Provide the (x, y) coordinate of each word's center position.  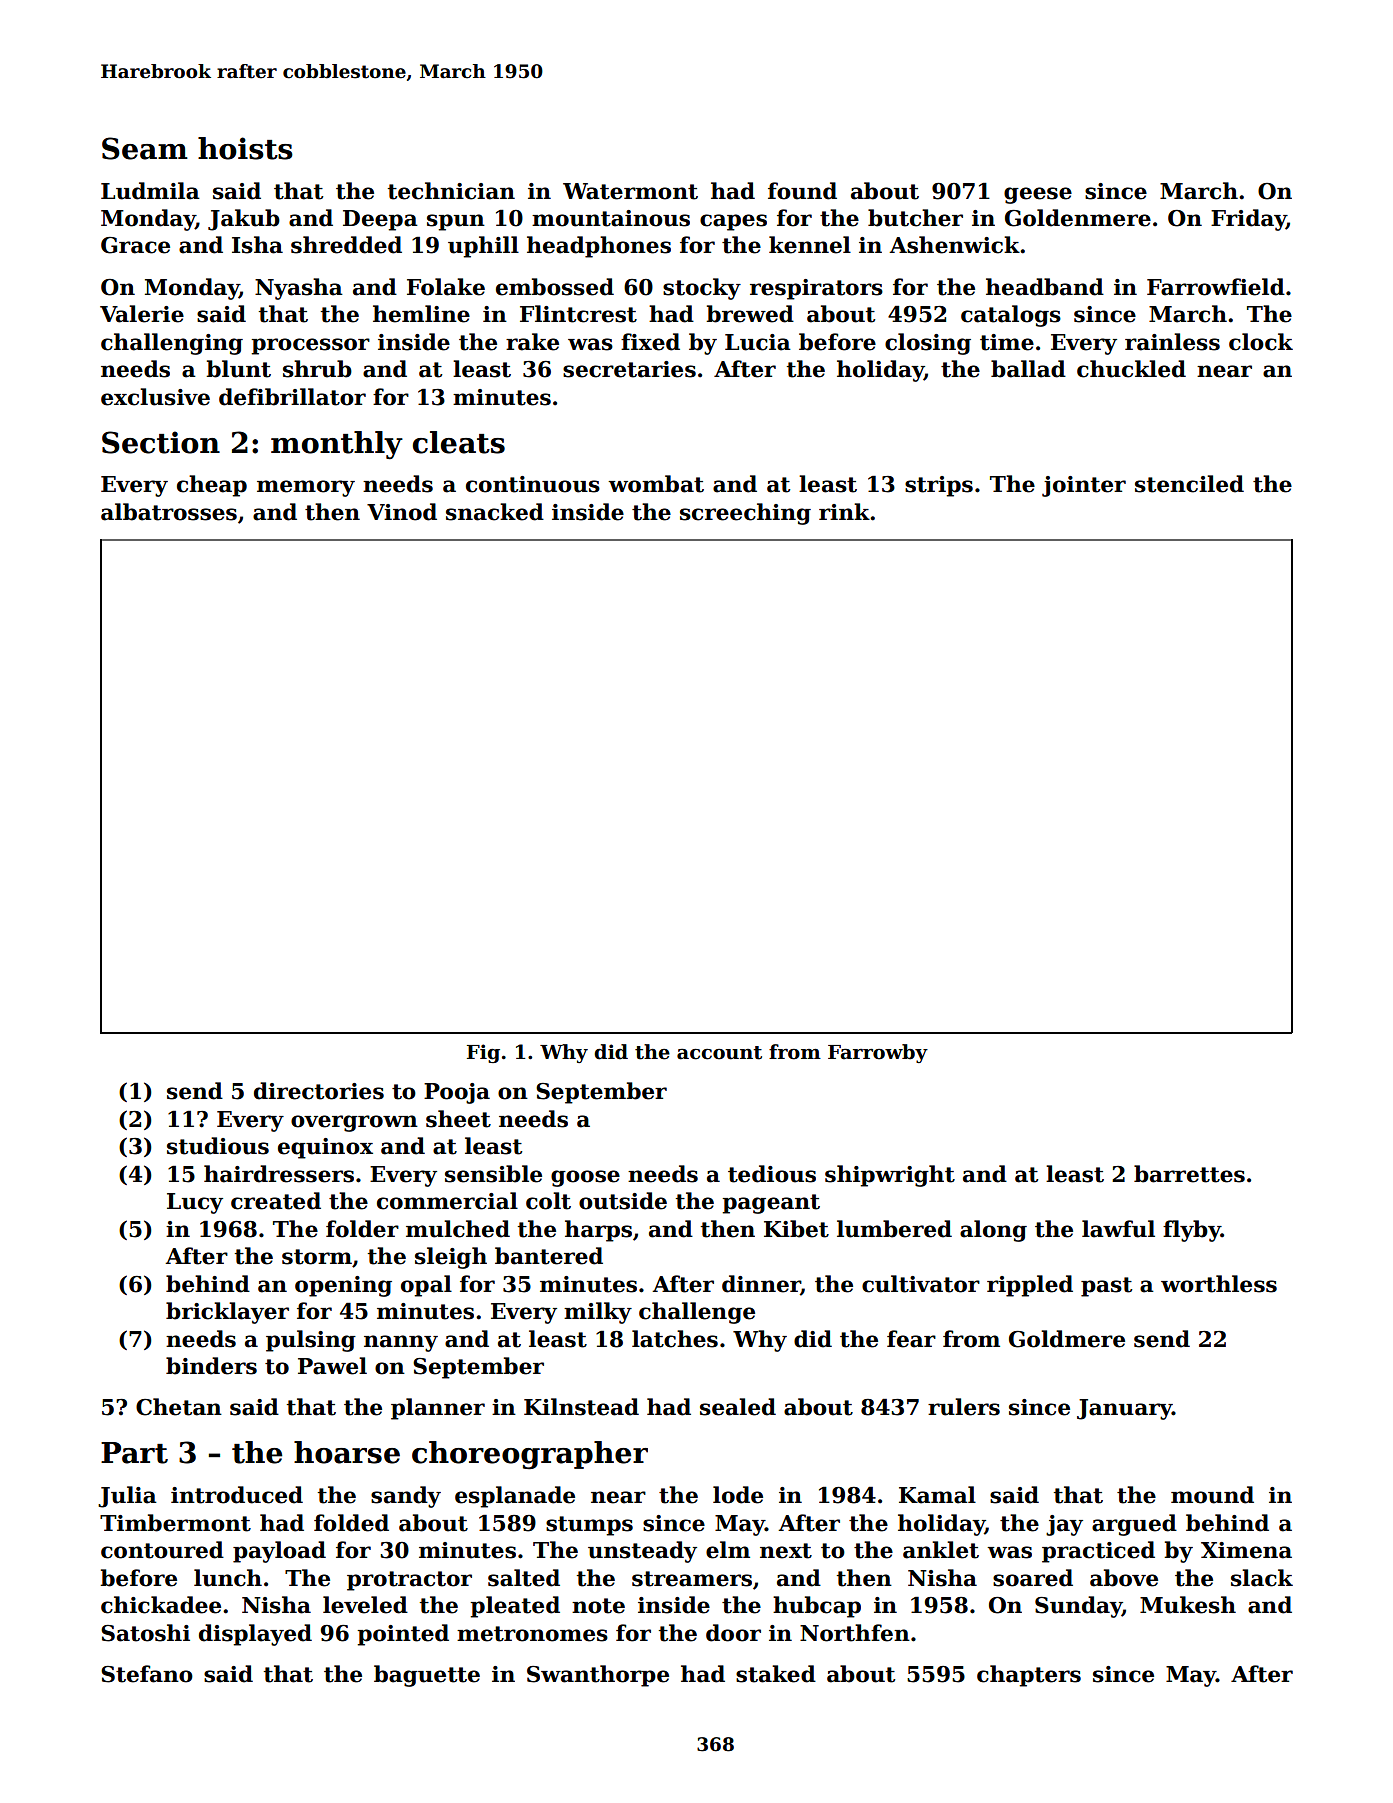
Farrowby (878, 1053)
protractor (409, 1581)
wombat (656, 484)
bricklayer (227, 1313)
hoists (245, 148)
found (802, 191)
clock (1261, 342)
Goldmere (1067, 1339)
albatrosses (169, 512)
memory (306, 488)
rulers (964, 1407)
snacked (495, 512)
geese (1038, 195)
